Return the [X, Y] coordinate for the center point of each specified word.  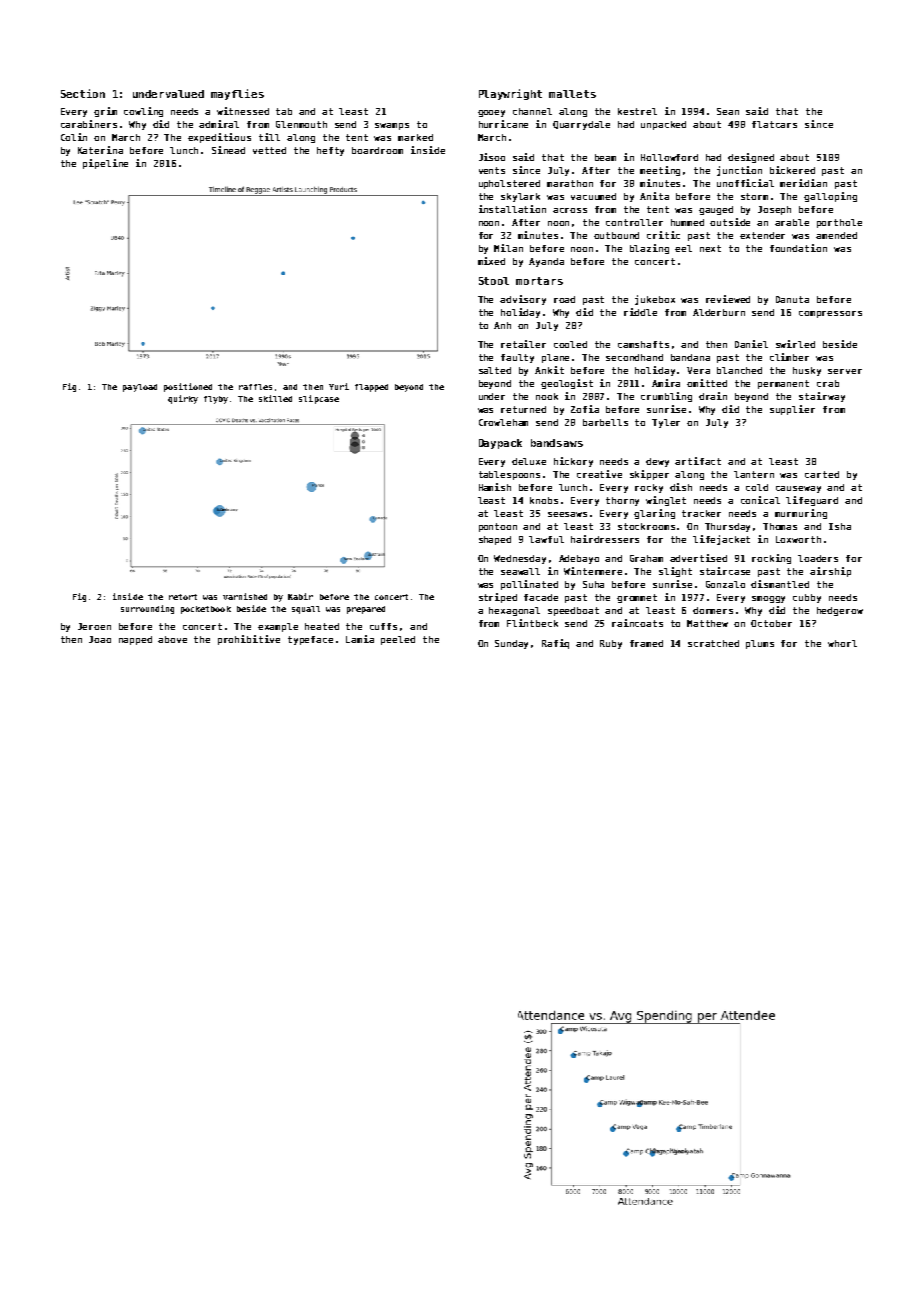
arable [792, 222]
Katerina [100, 150]
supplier [792, 410]
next [710, 248]
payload [140, 388]
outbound [616, 235]
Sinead [228, 150]
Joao [100, 639]
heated [322, 626]
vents [492, 170]
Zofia [585, 409]
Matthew [707, 623]
